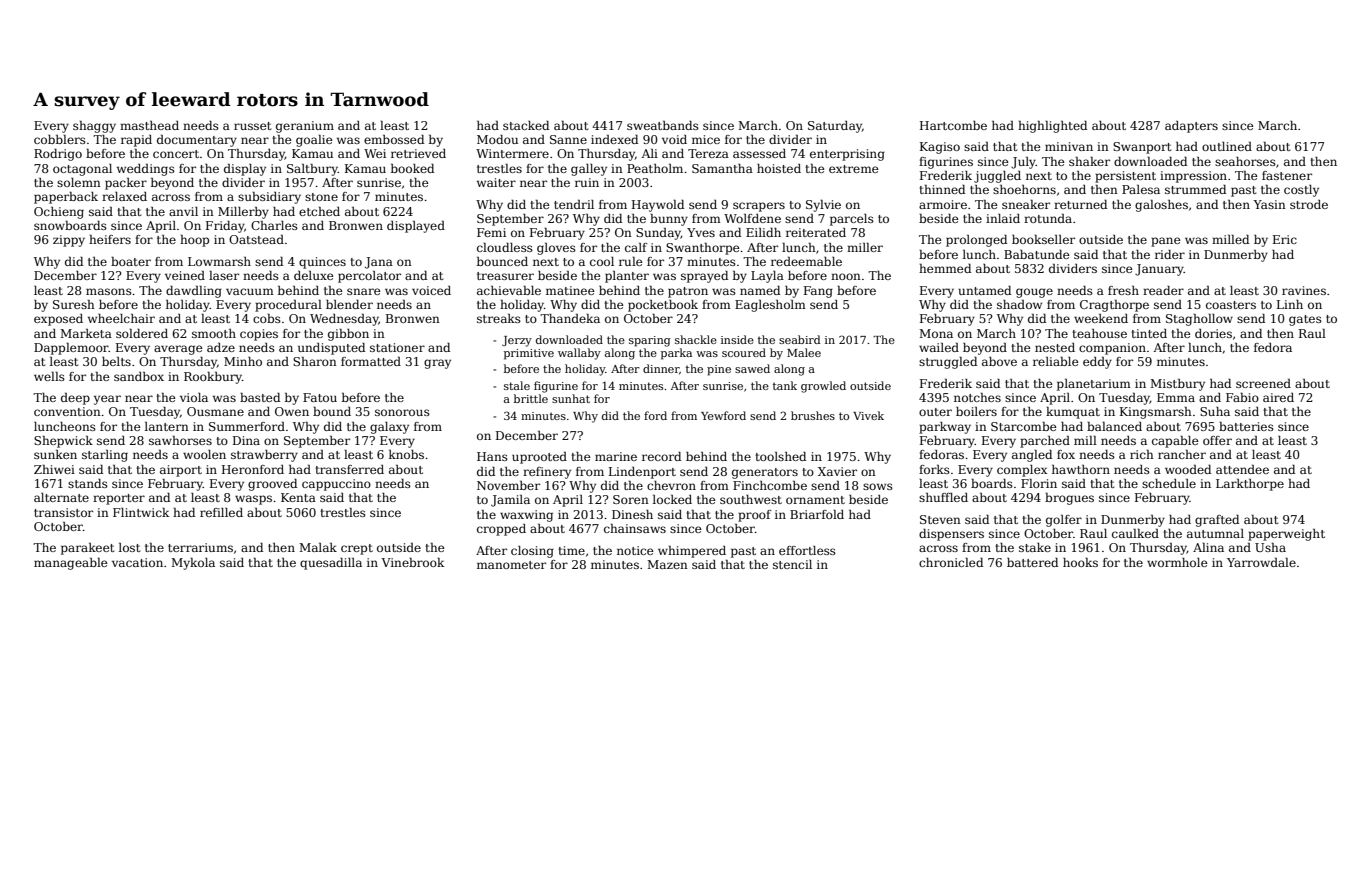 The image size is (1372, 887). Describe the element at coordinates (264, 456) in the image. I see `strawberry` at that location.
